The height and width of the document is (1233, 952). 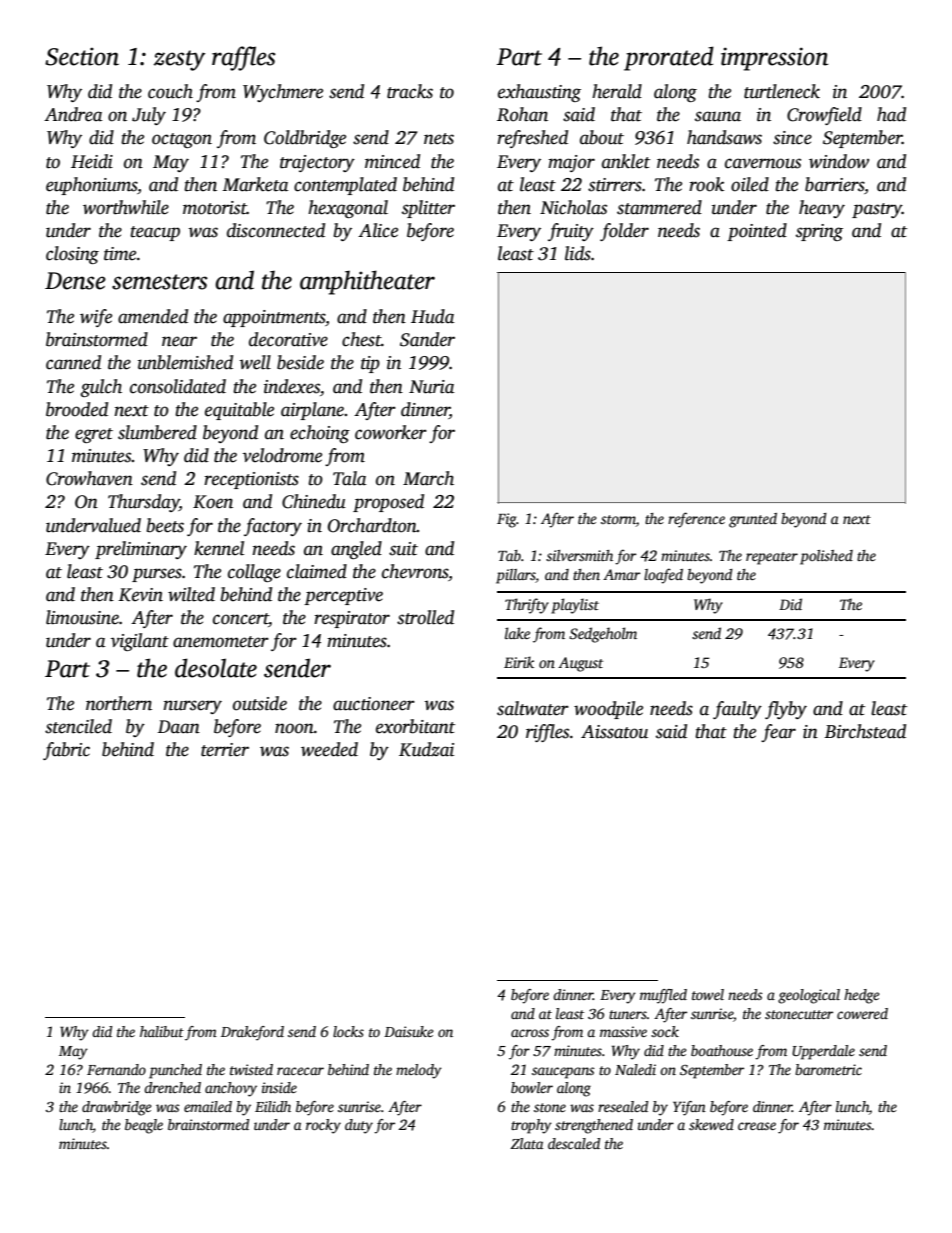 I want to click on March, so click(x=428, y=478).
